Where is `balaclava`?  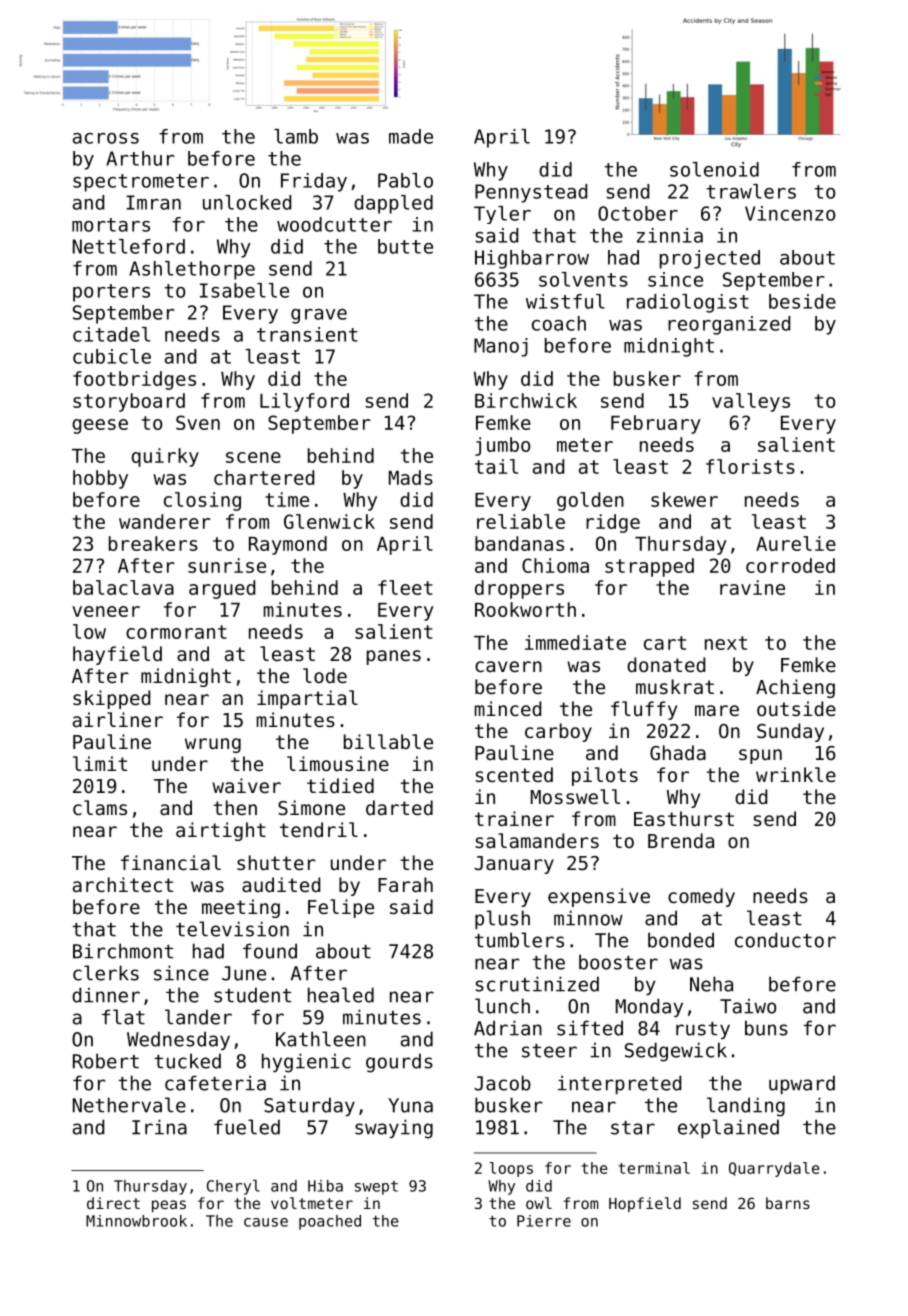 balaclava is located at coordinates (123, 587).
